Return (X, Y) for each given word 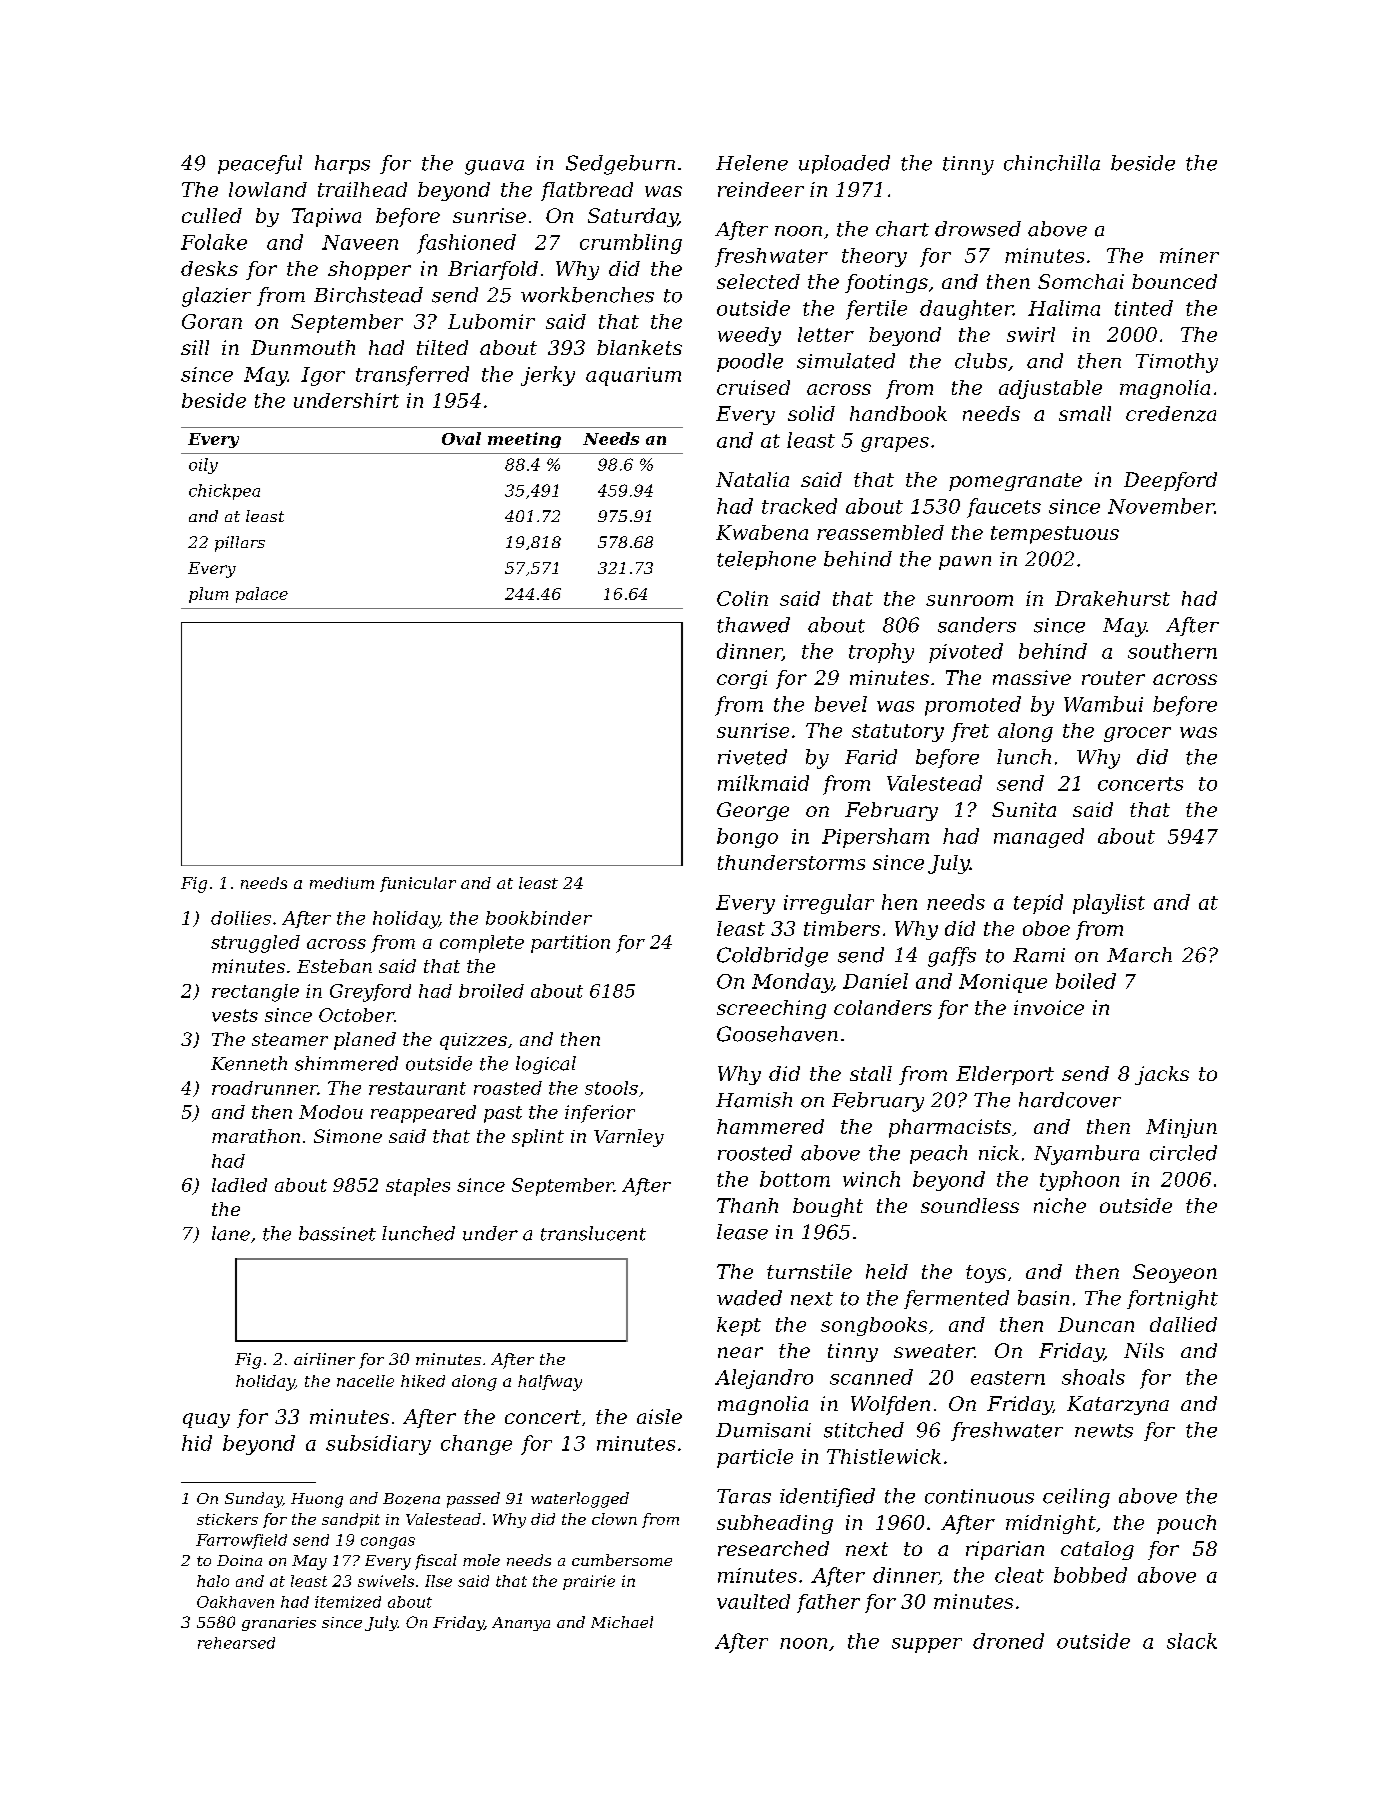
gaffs (952, 957)
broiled (491, 991)
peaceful (260, 164)
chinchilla (1052, 163)
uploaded (844, 164)
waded (749, 1298)
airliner (324, 1359)
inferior (600, 1114)
